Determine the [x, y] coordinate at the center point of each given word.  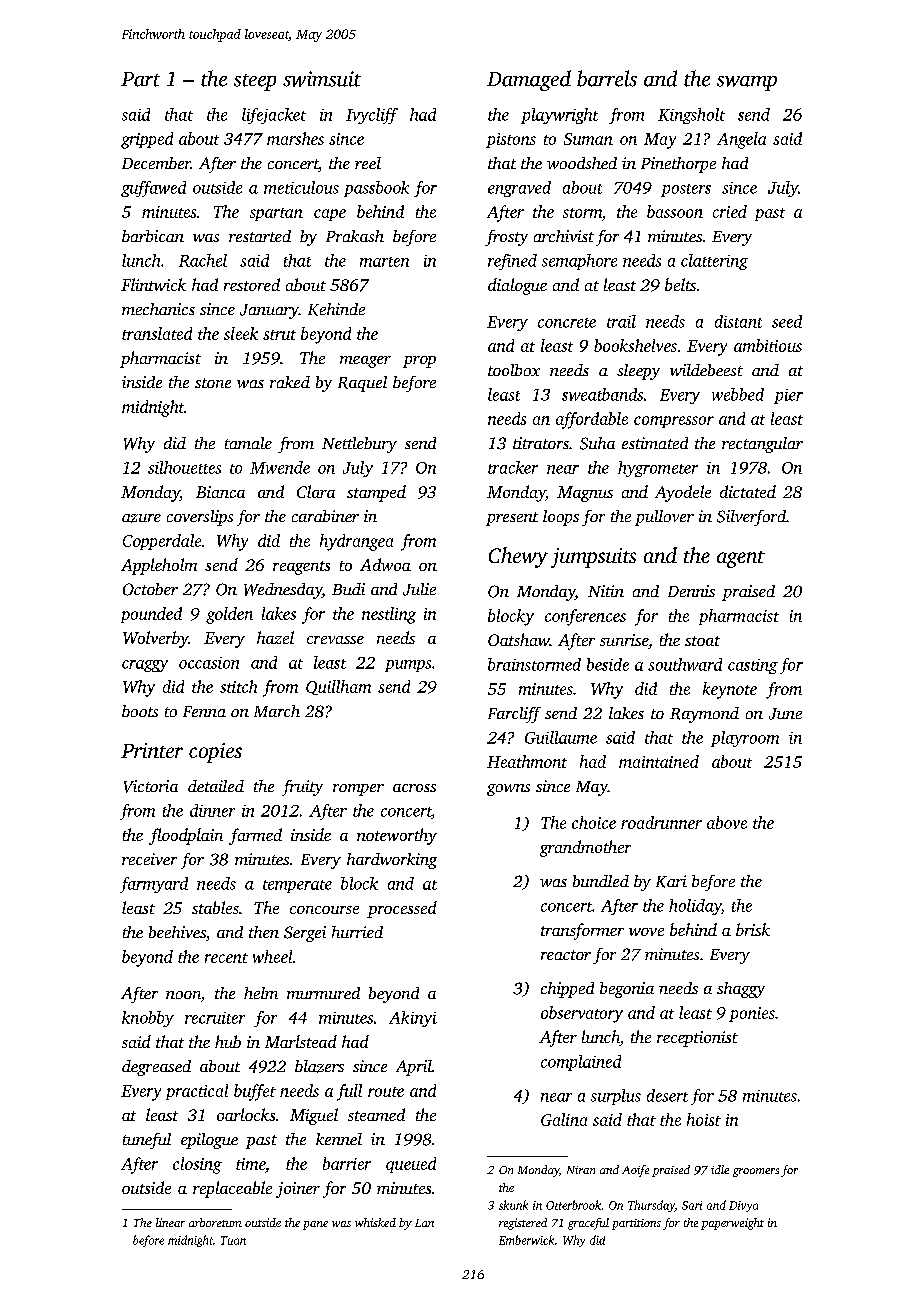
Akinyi [413, 1019]
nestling [389, 615]
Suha [597, 443]
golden [229, 615]
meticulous [301, 187]
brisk [753, 929]
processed [402, 909]
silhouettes [184, 467]
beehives [177, 932]
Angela [741, 140]
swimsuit [322, 79]
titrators [541, 443]
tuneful [147, 1141]
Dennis [691, 591]
